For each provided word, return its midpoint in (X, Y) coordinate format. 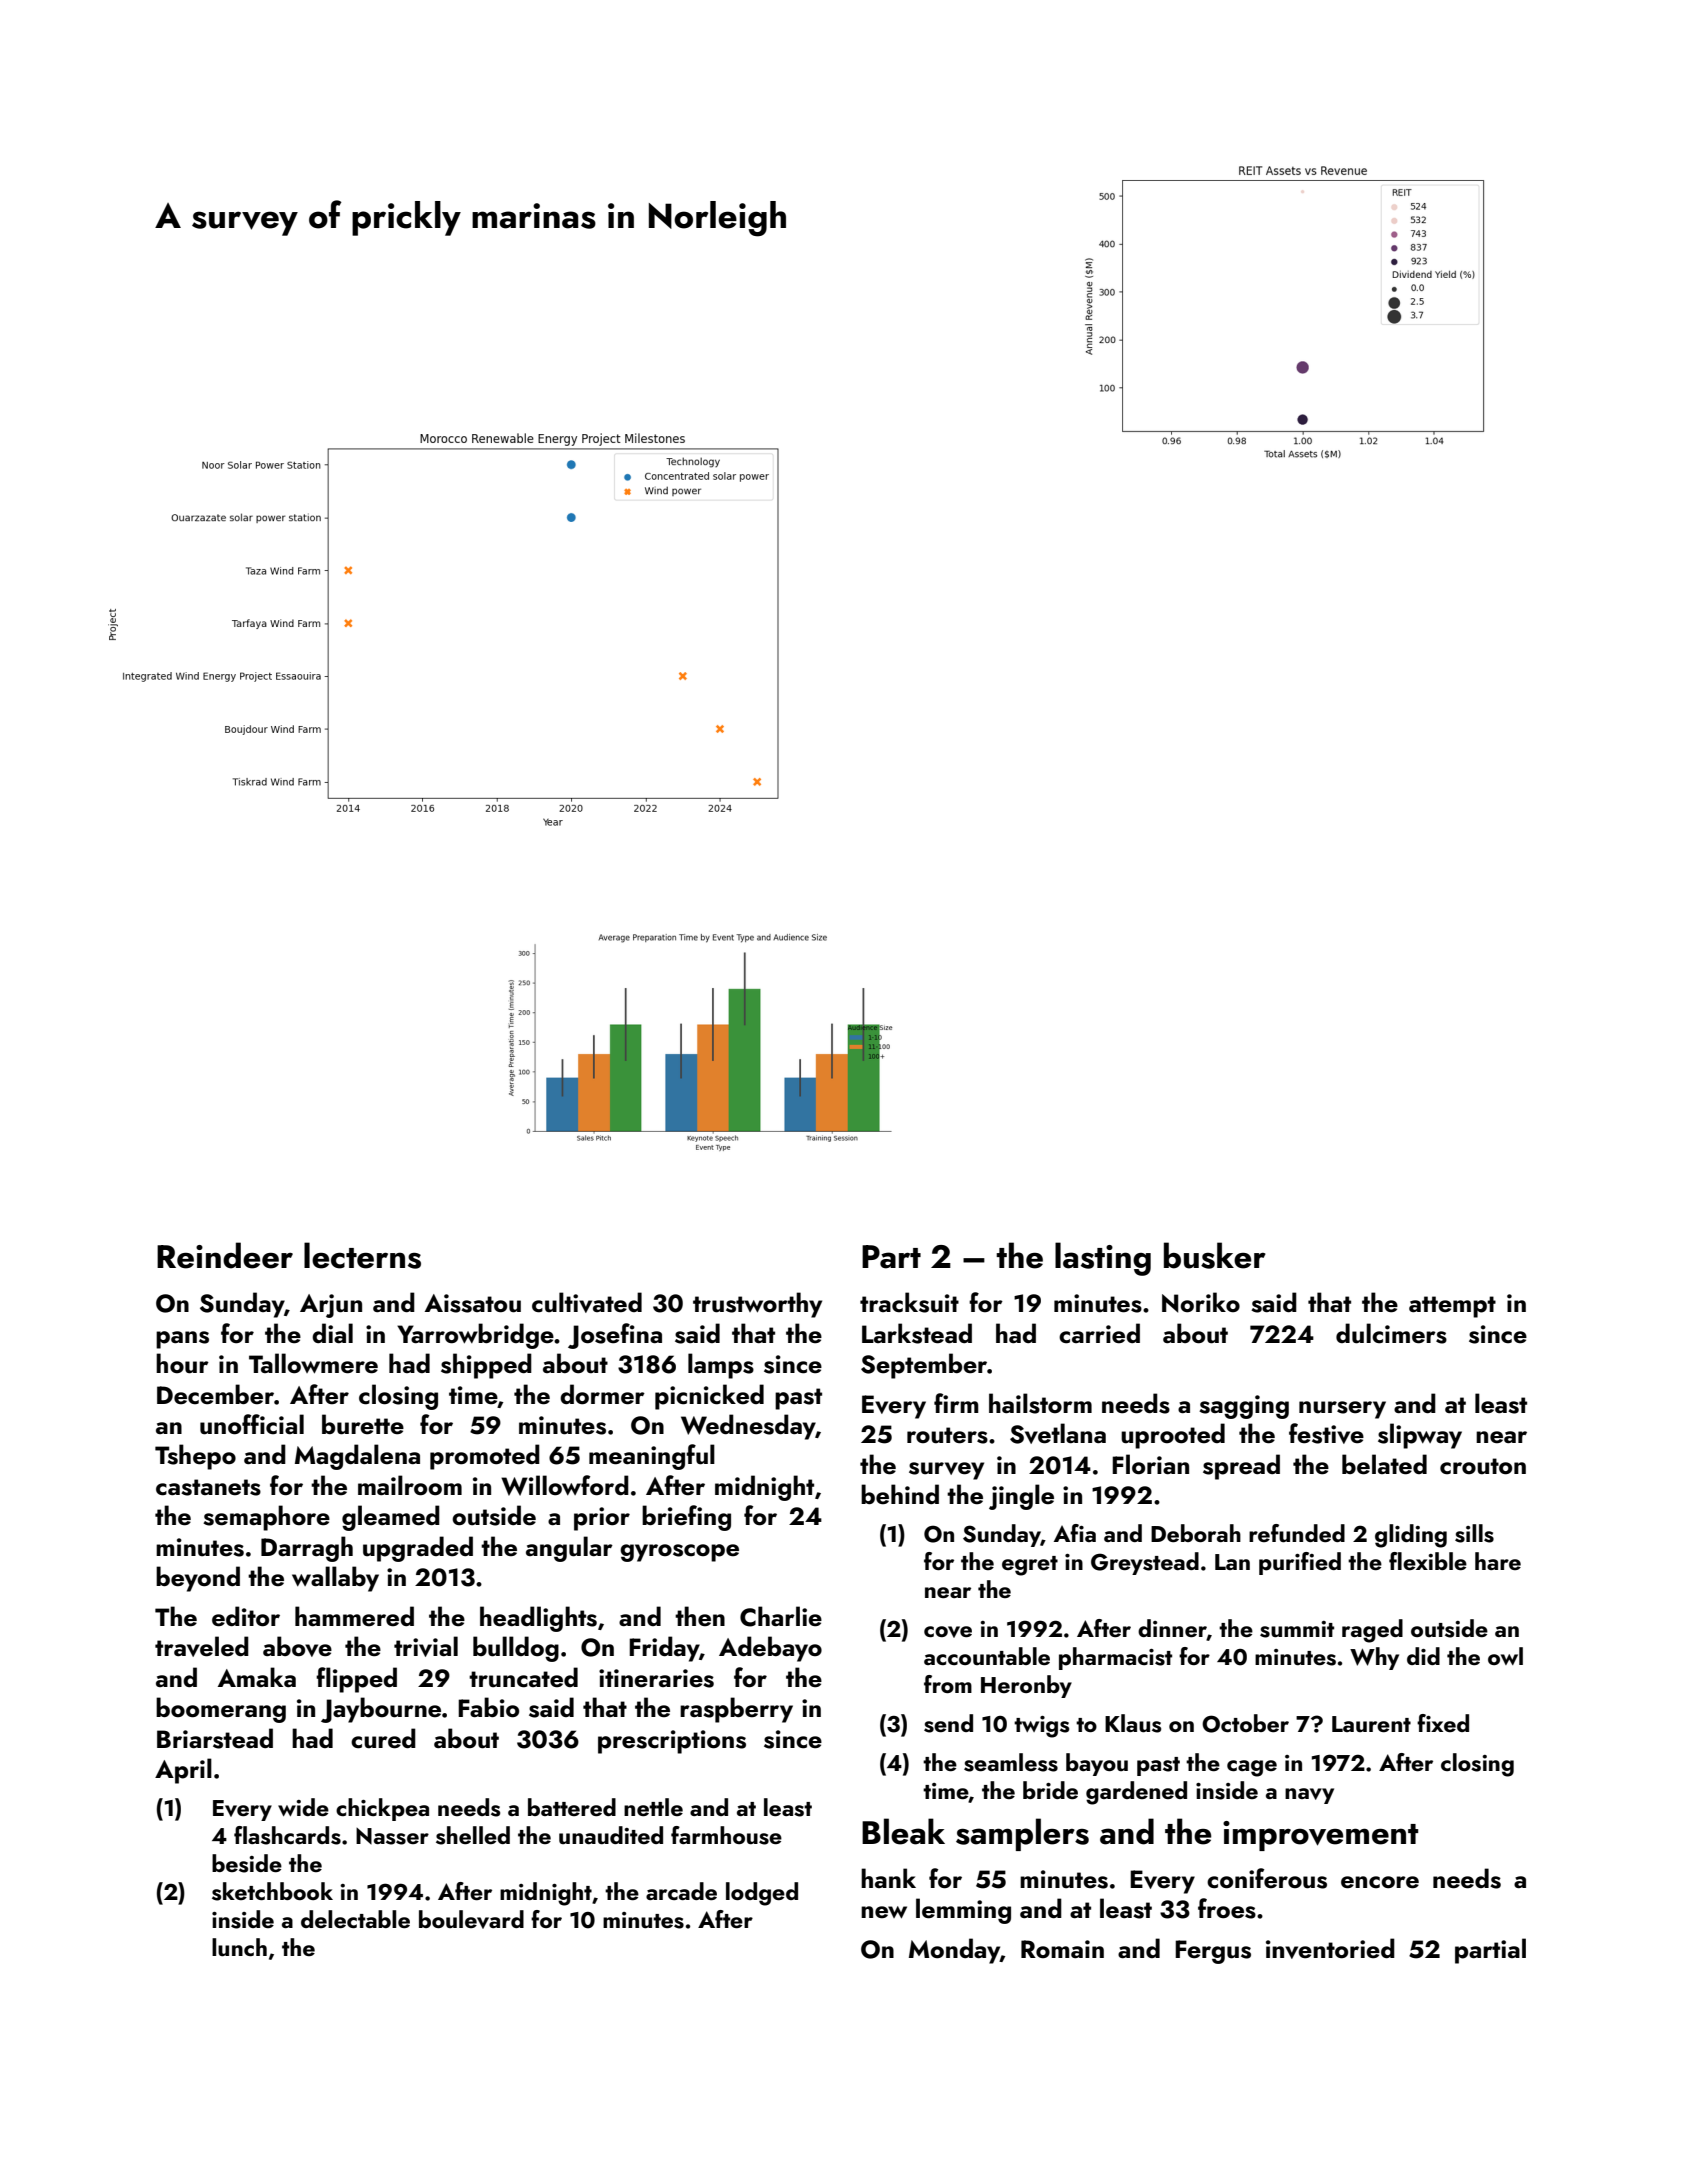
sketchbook (272, 1891)
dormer (602, 1394)
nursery (1342, 1410)
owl (1505, 1656)
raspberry (736, 1710)
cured (383, 1738)
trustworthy (757, 1305)
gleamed (391, 1518)
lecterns (362, 1255)
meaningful (652, 1457)
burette (363, 1424)
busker (1215, 1255)
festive (1326, 1433)
